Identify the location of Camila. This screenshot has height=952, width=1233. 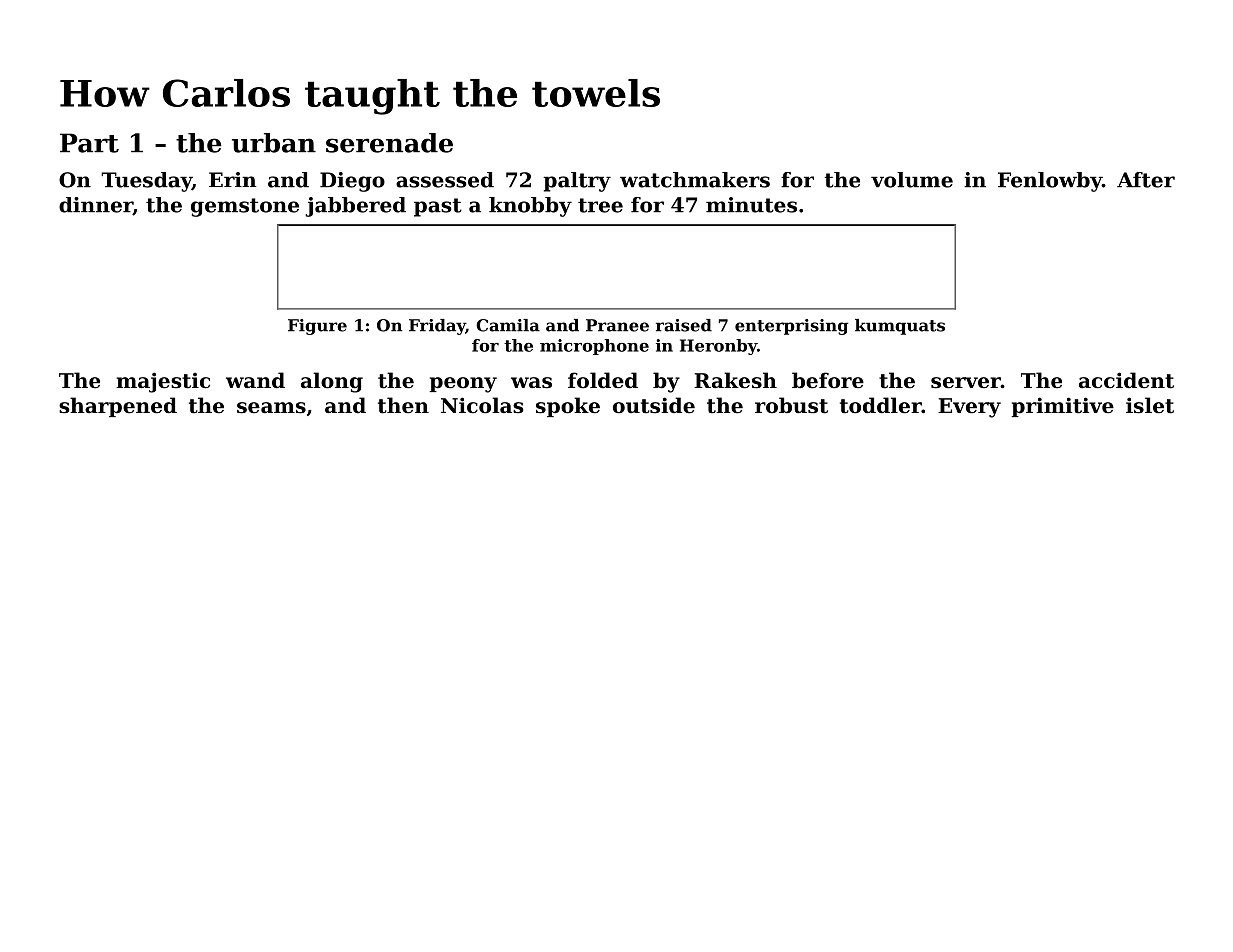
(508, 325).
